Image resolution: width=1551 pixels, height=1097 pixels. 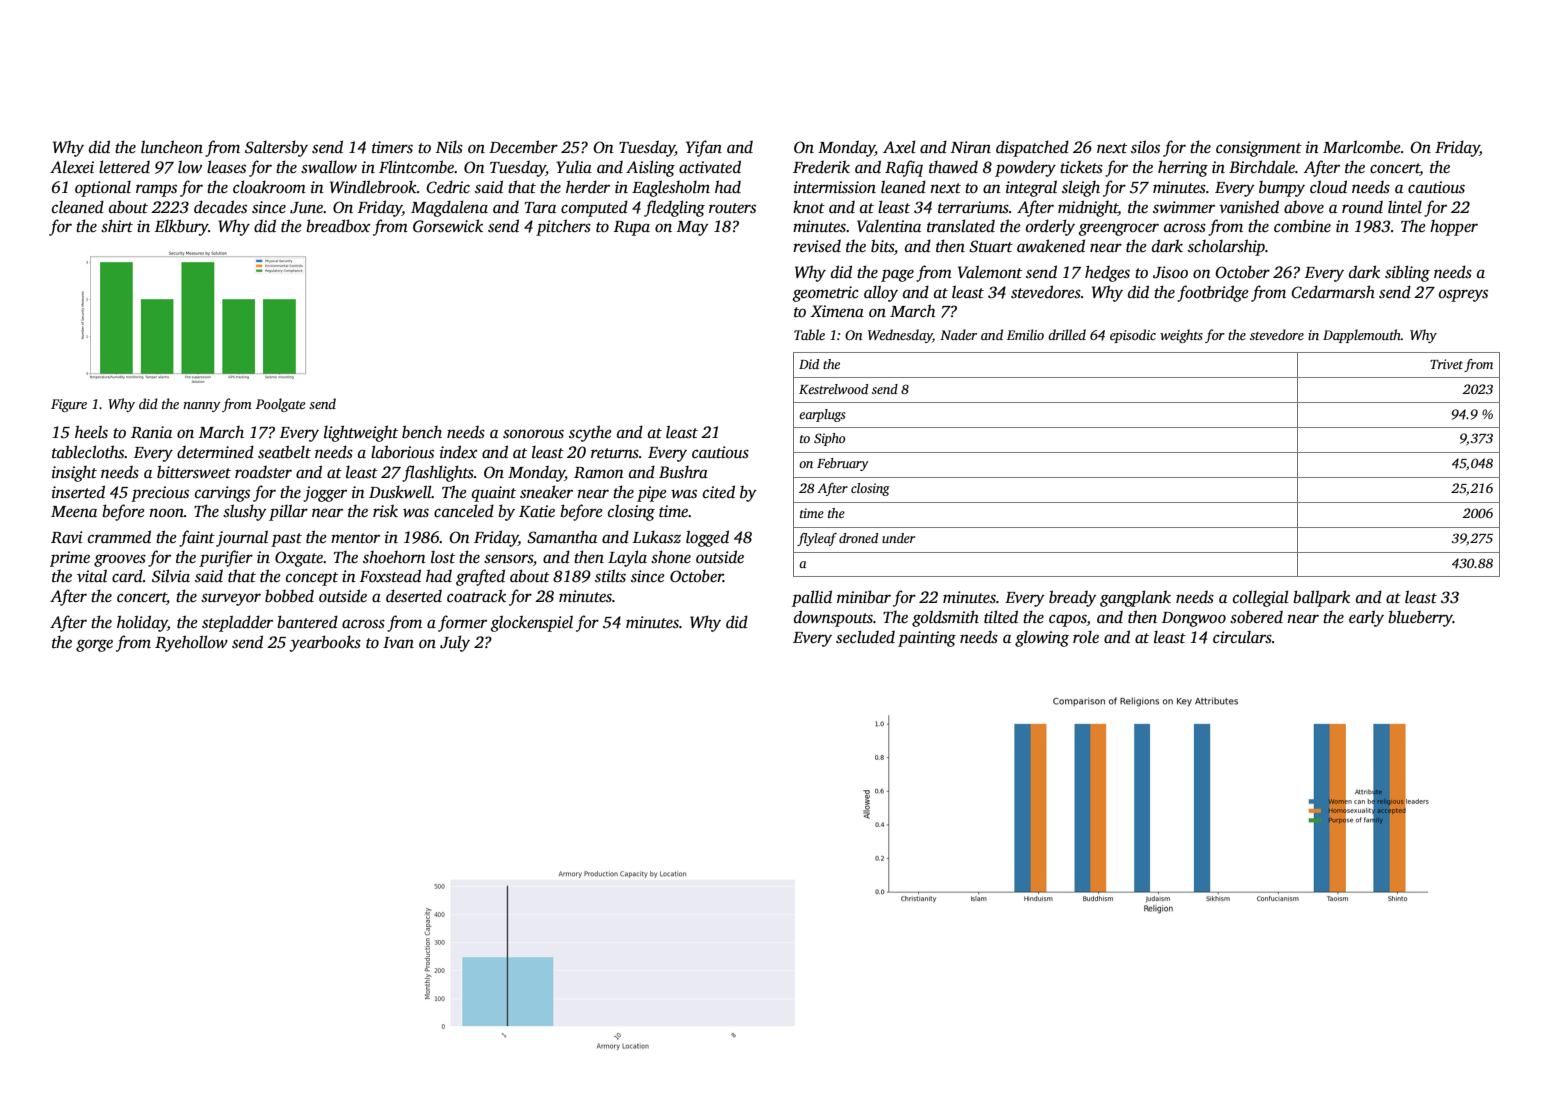 I want to click on shirt, so click(x=117, y=226).
